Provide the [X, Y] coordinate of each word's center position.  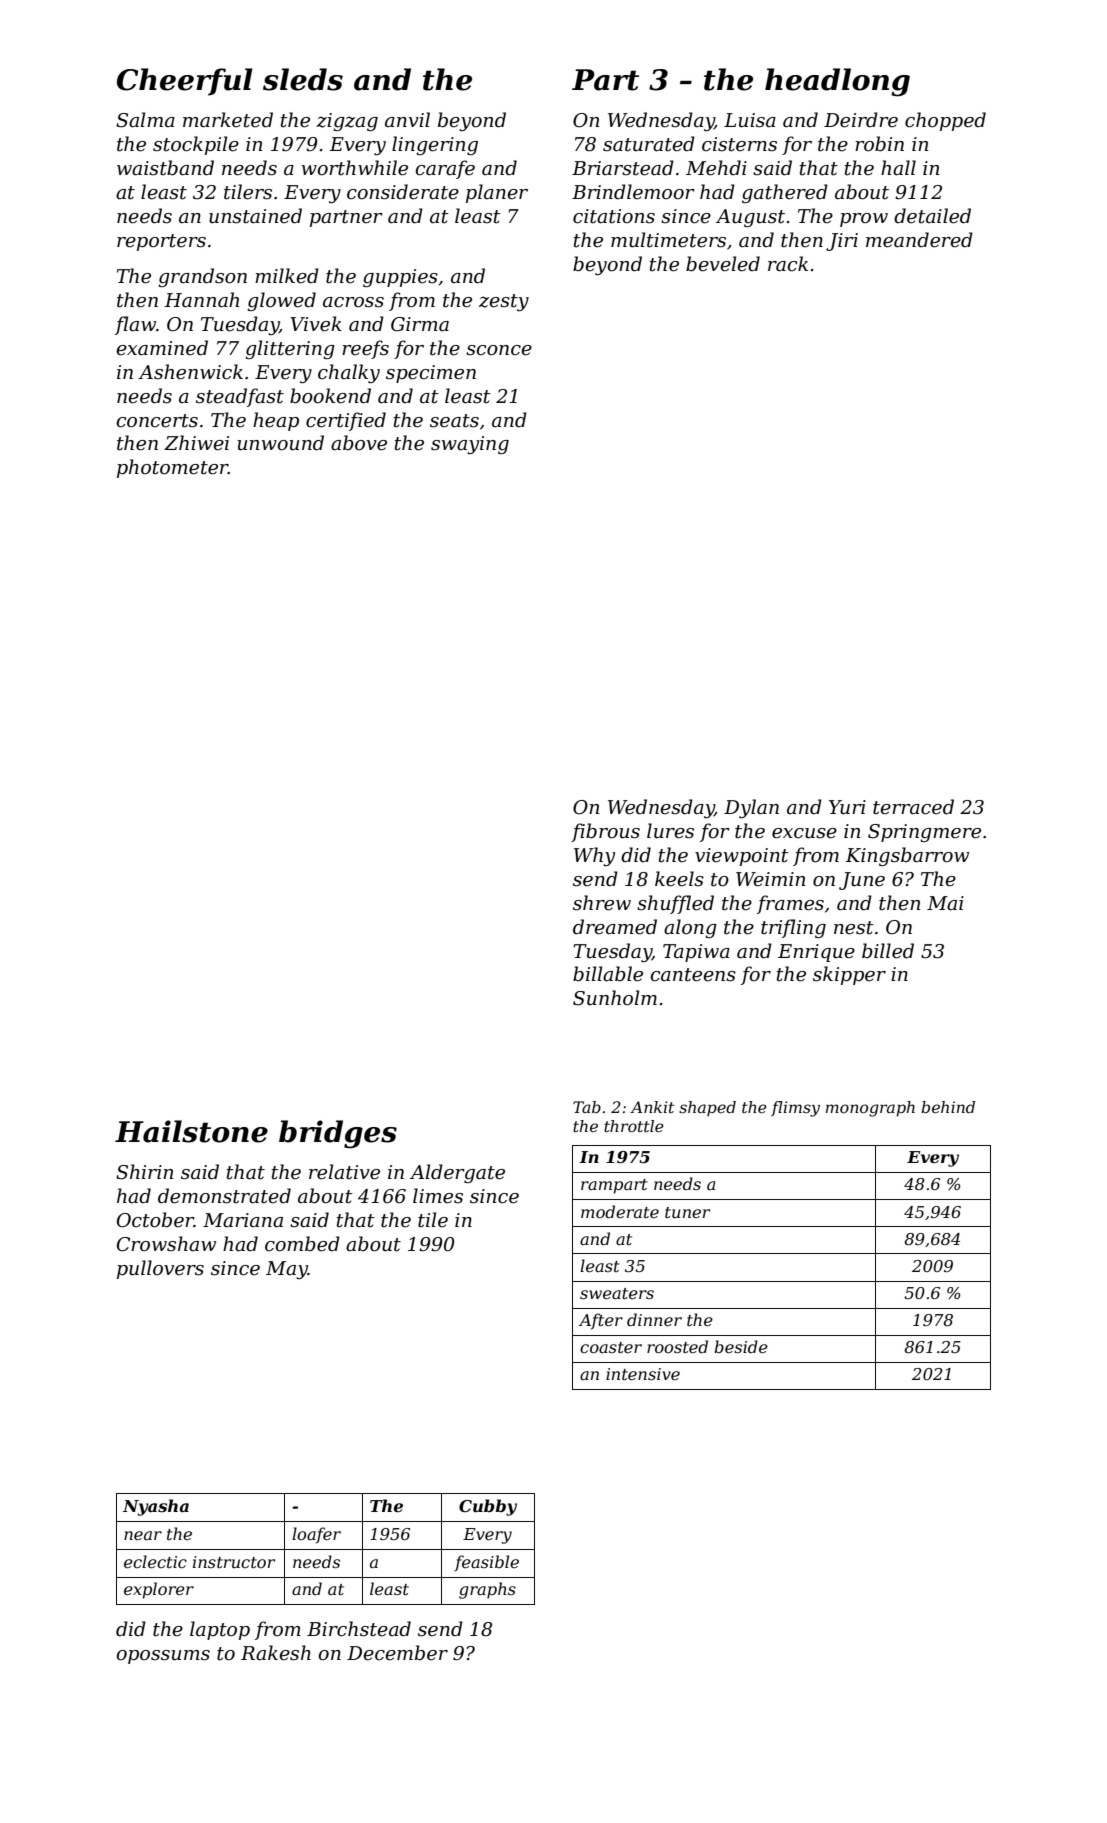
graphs [487, 1590]
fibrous [605, 832]
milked [287, 276]
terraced [913, 807]
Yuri [847, 807]
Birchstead [359, 1629]
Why [594, 856]
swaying [470, 445]
